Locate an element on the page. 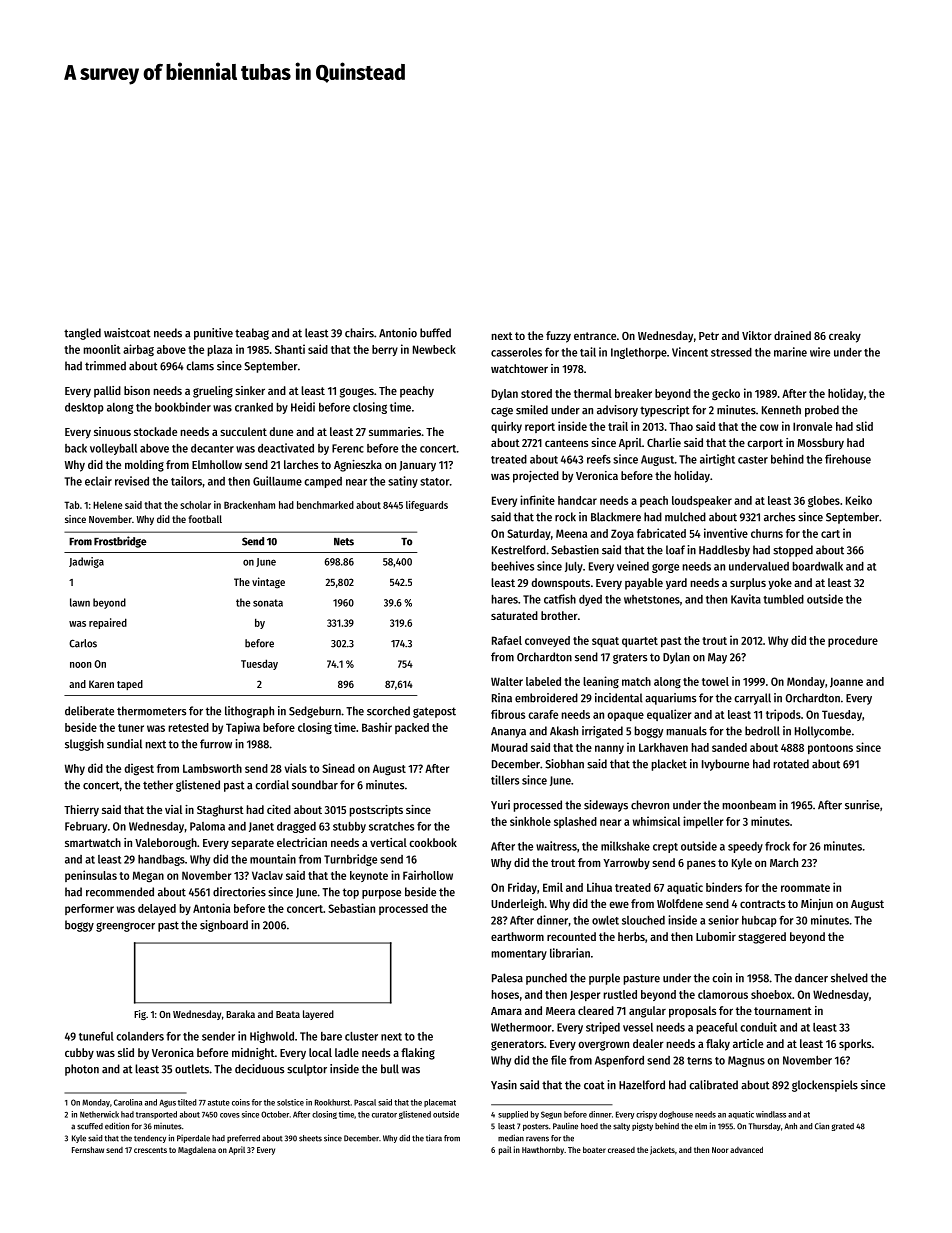 This document has height=1233, width=952. photon is located at coordinates (82, 1070).
